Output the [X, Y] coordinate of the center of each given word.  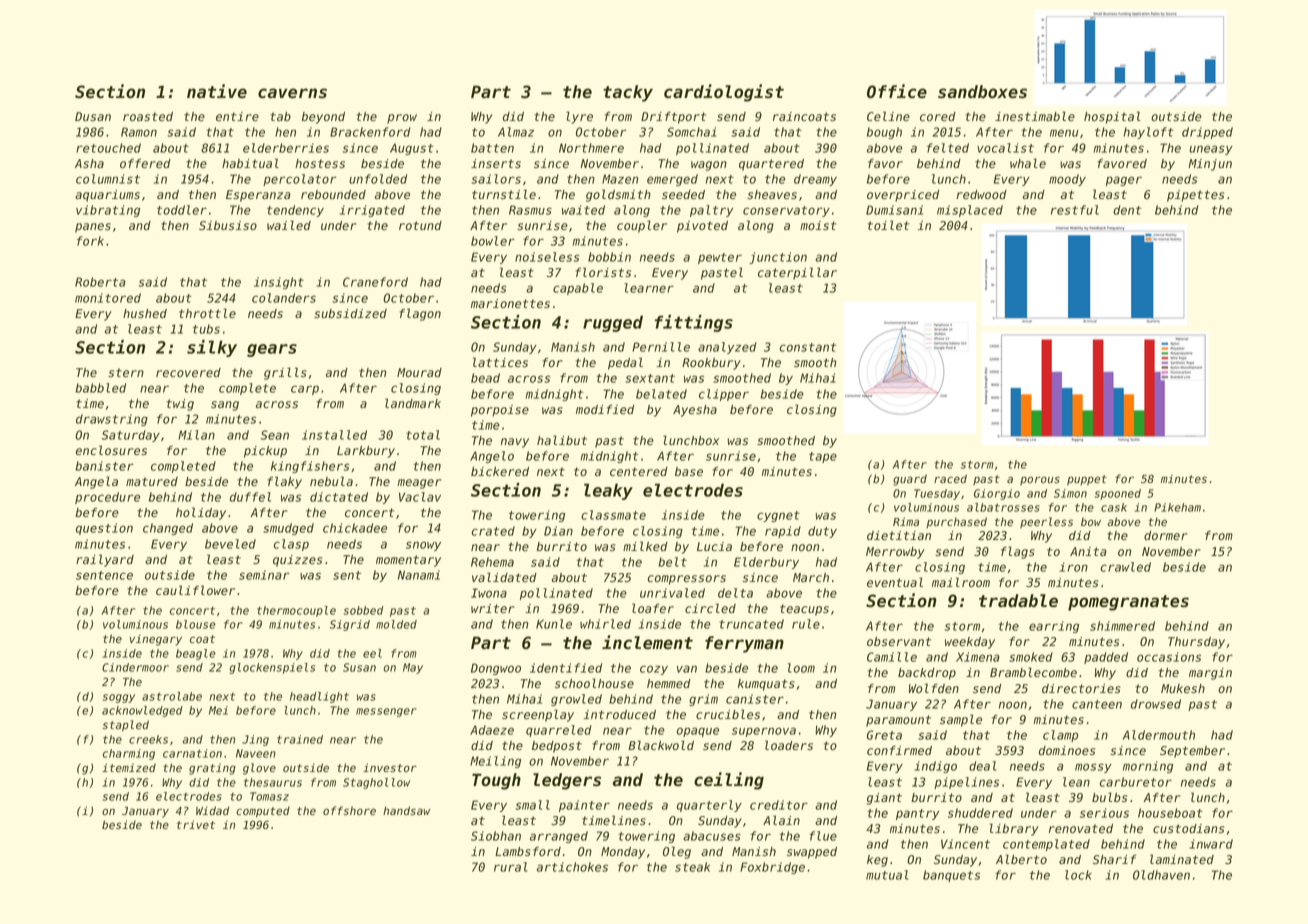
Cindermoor [135, 667]
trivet [196, 824]
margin [1210, 674]
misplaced [970, 211]
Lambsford [528, 851]
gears [272, 350]
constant [808, 347]
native [217, 91]
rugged [613, 323]
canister [755, 699]
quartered [771, 165]
